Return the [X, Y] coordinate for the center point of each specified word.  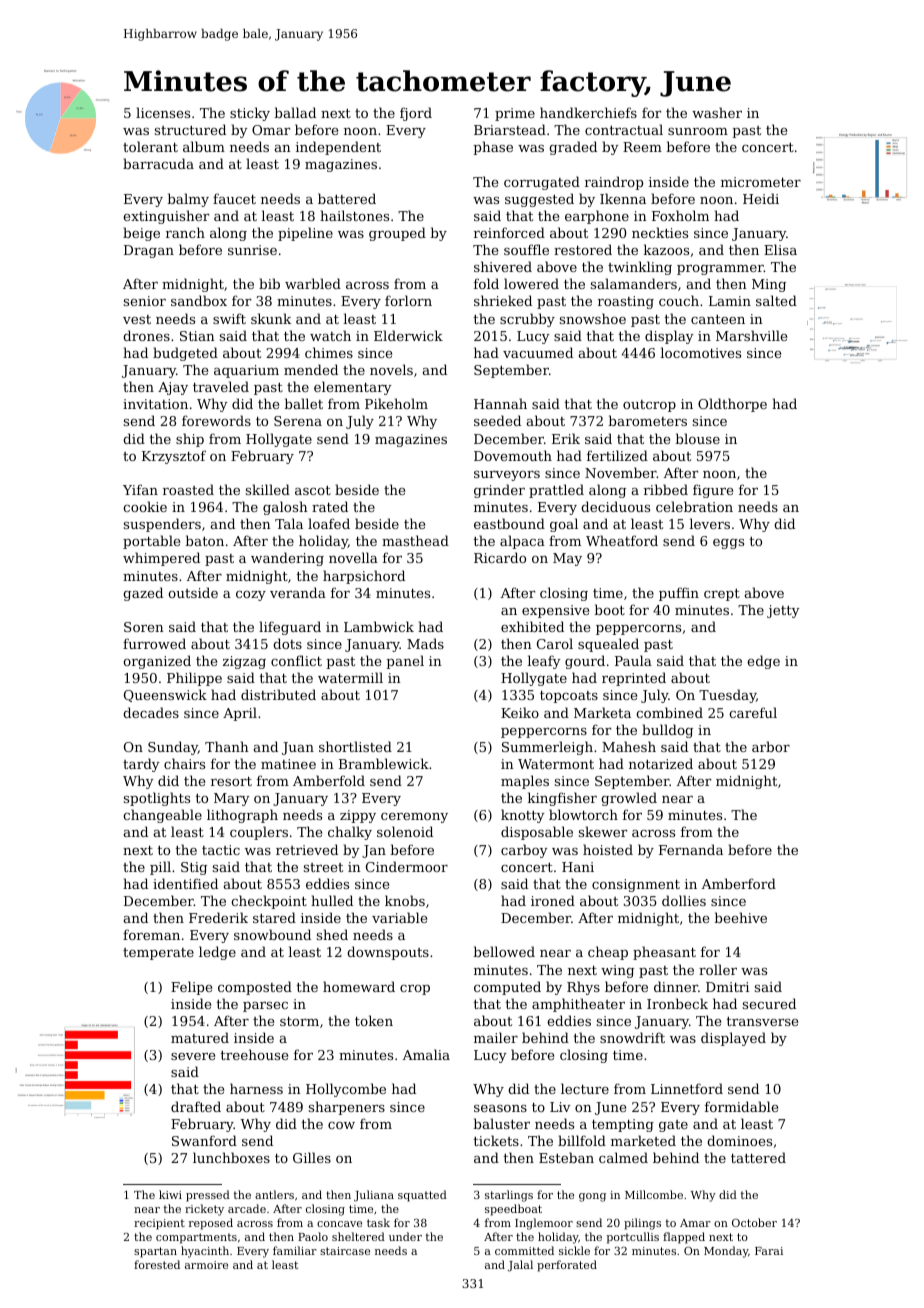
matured [200, 1037]
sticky [250, 114]
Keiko [520, 712]
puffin [679, 594]
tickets [496, 1140]
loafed [329, 523]
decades [151, 712]
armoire [206, 1265]
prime [515, 114]
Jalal [520, 1266]
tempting [623, 1125]
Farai [769, 1251]
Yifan [140, 489]
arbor [771, 746]
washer [717, 112]
